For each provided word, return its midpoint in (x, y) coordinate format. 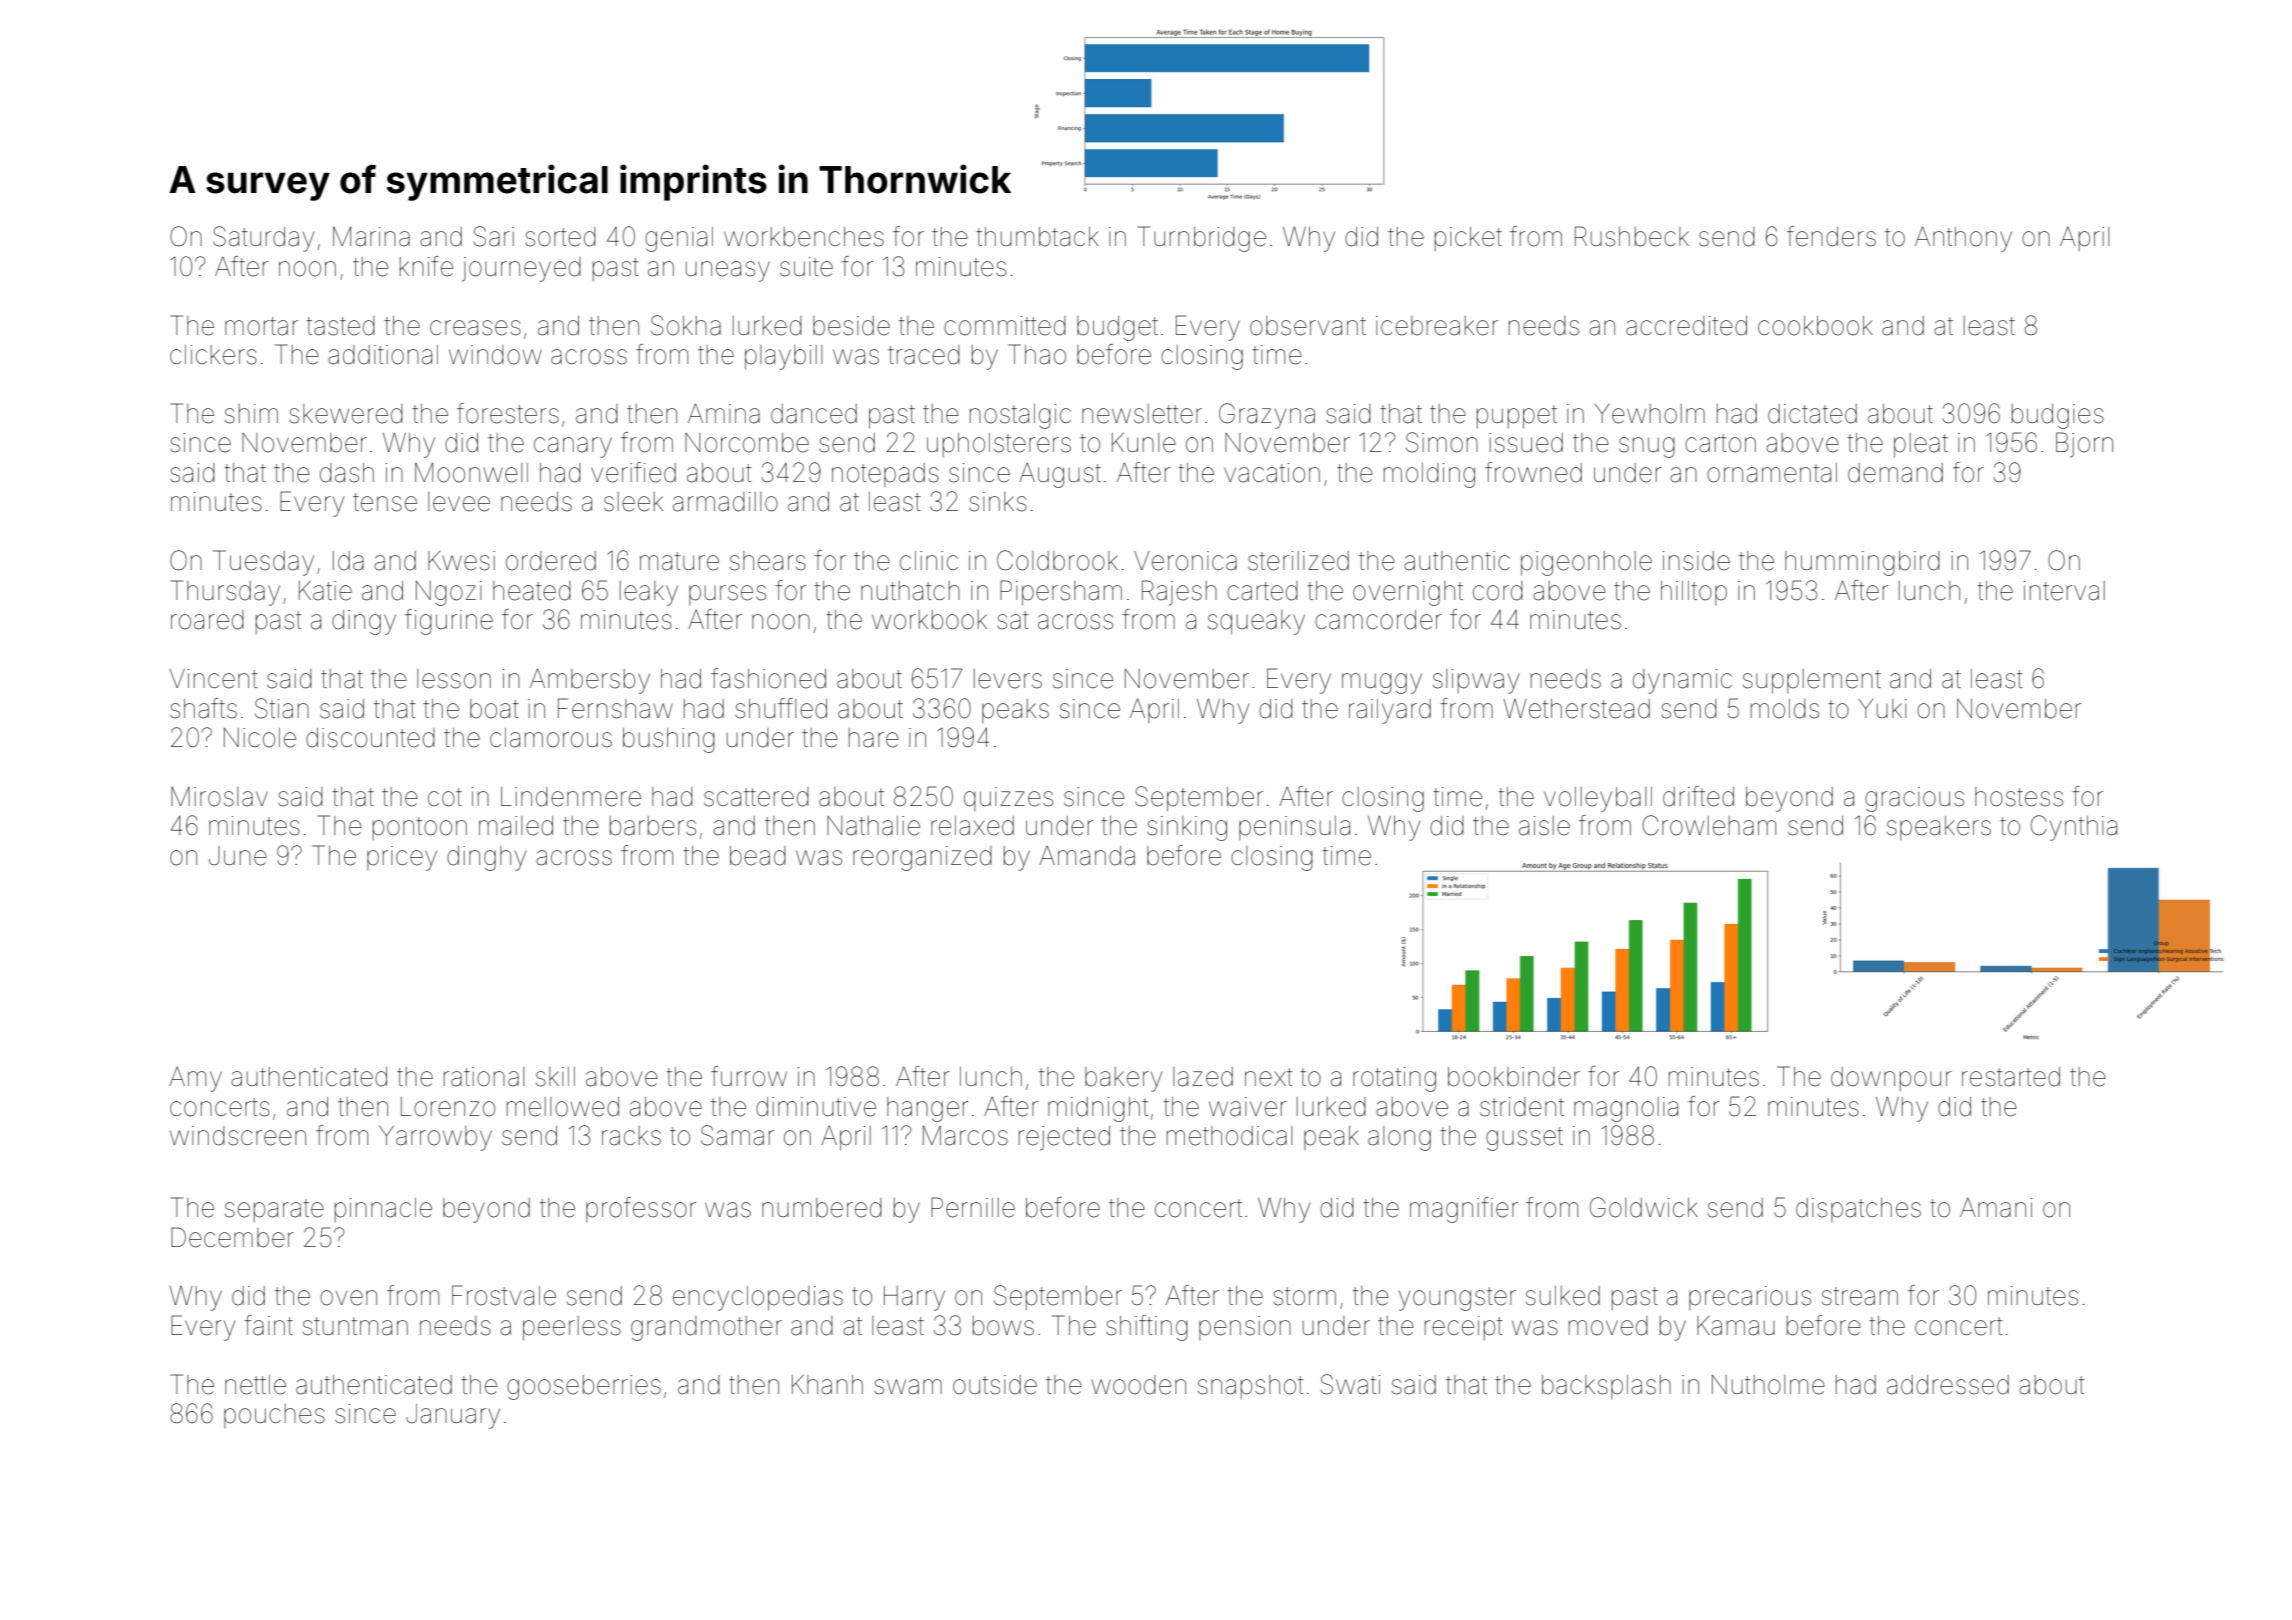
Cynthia (2074, 828)
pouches (274, 1416)
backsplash (1606, 1387)
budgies (2058, 416)
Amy (195, 1079)
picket (1468, 239)
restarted (2011, 1077)
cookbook (1815, 326)
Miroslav (219, 797)
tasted (340, 326)
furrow (749, 1076)
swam (908, 1387)
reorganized (922, 858)
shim (251, 414)
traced (924, 355)
